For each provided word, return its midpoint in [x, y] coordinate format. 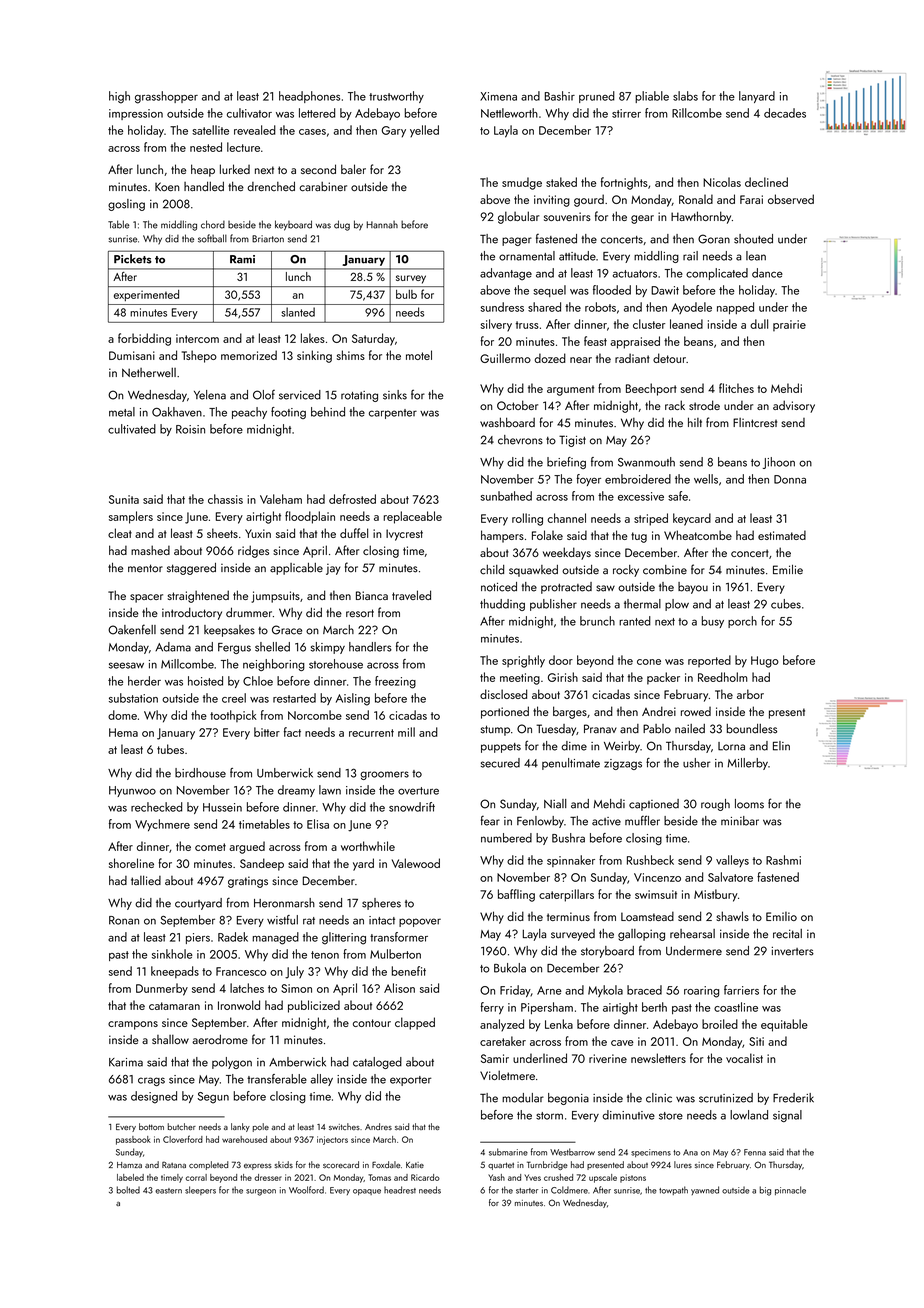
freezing [395, 682]
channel [567, 518]
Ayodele [691, 308]
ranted [635, 621]
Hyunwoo [132, 791]
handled [204, 186]
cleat [120, 533]
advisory [794, 406]
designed [154, 1097]
